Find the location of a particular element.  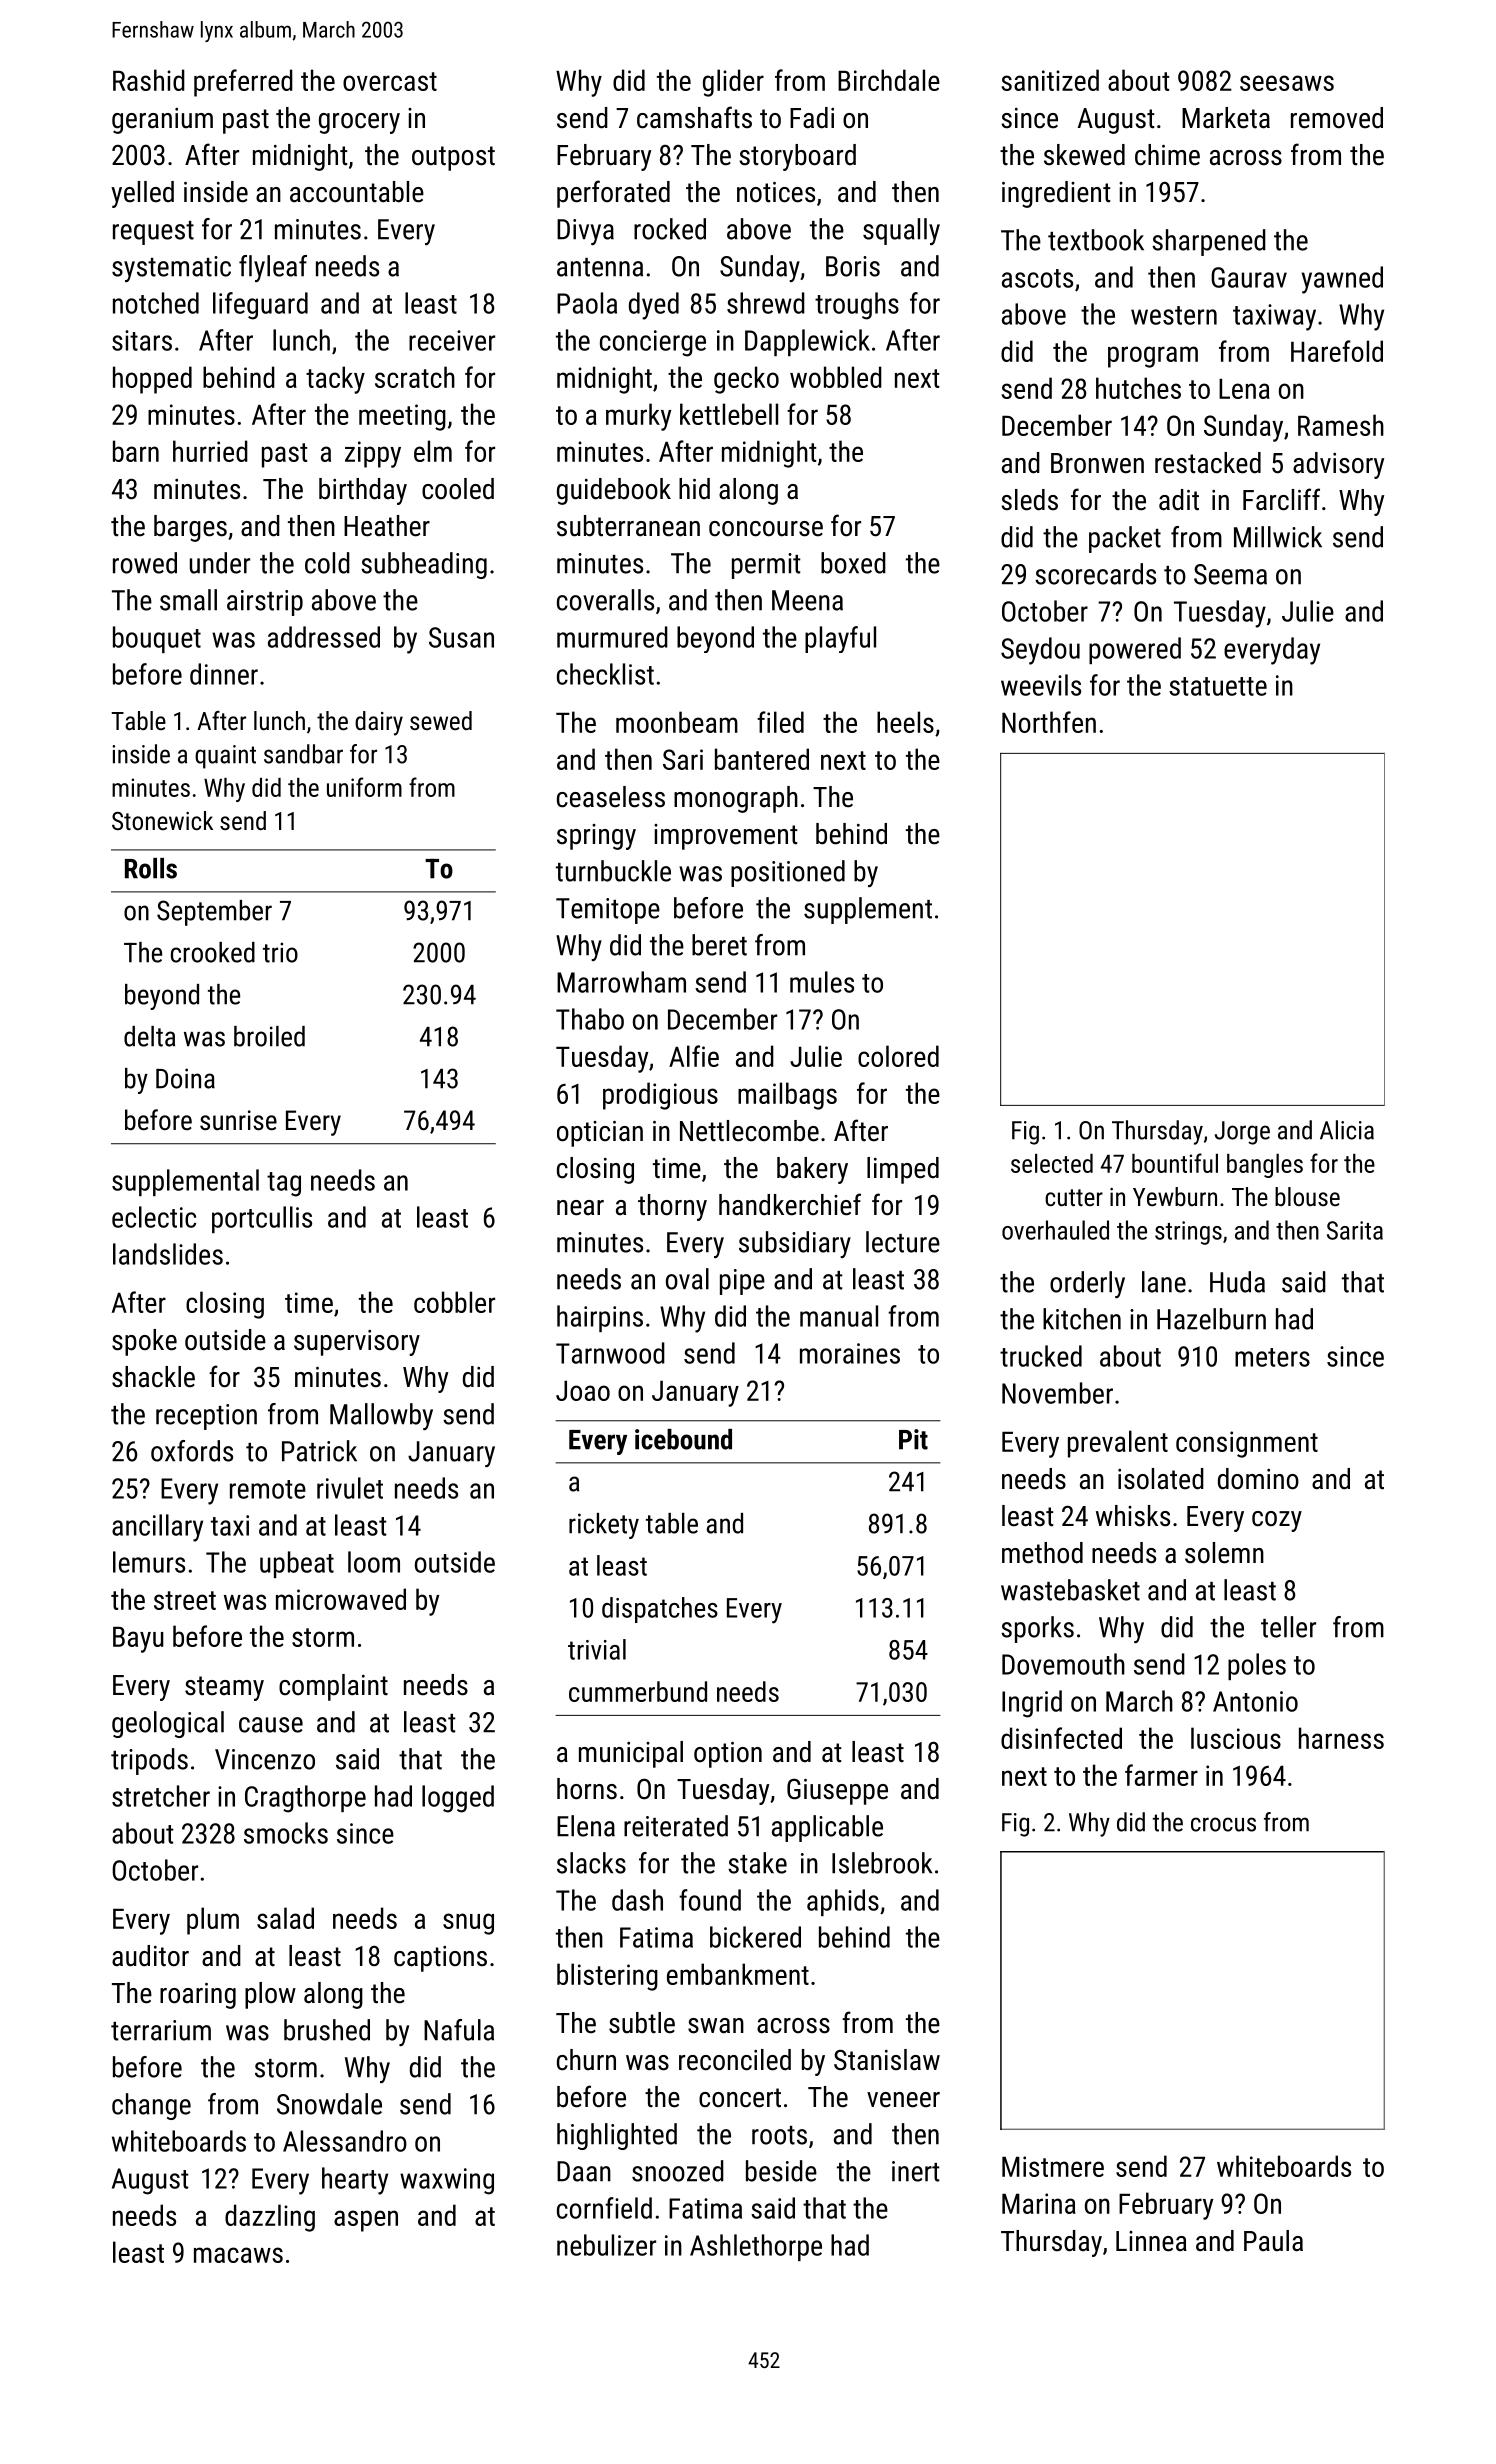

stretcher is located at coordinates (161, 1796).
